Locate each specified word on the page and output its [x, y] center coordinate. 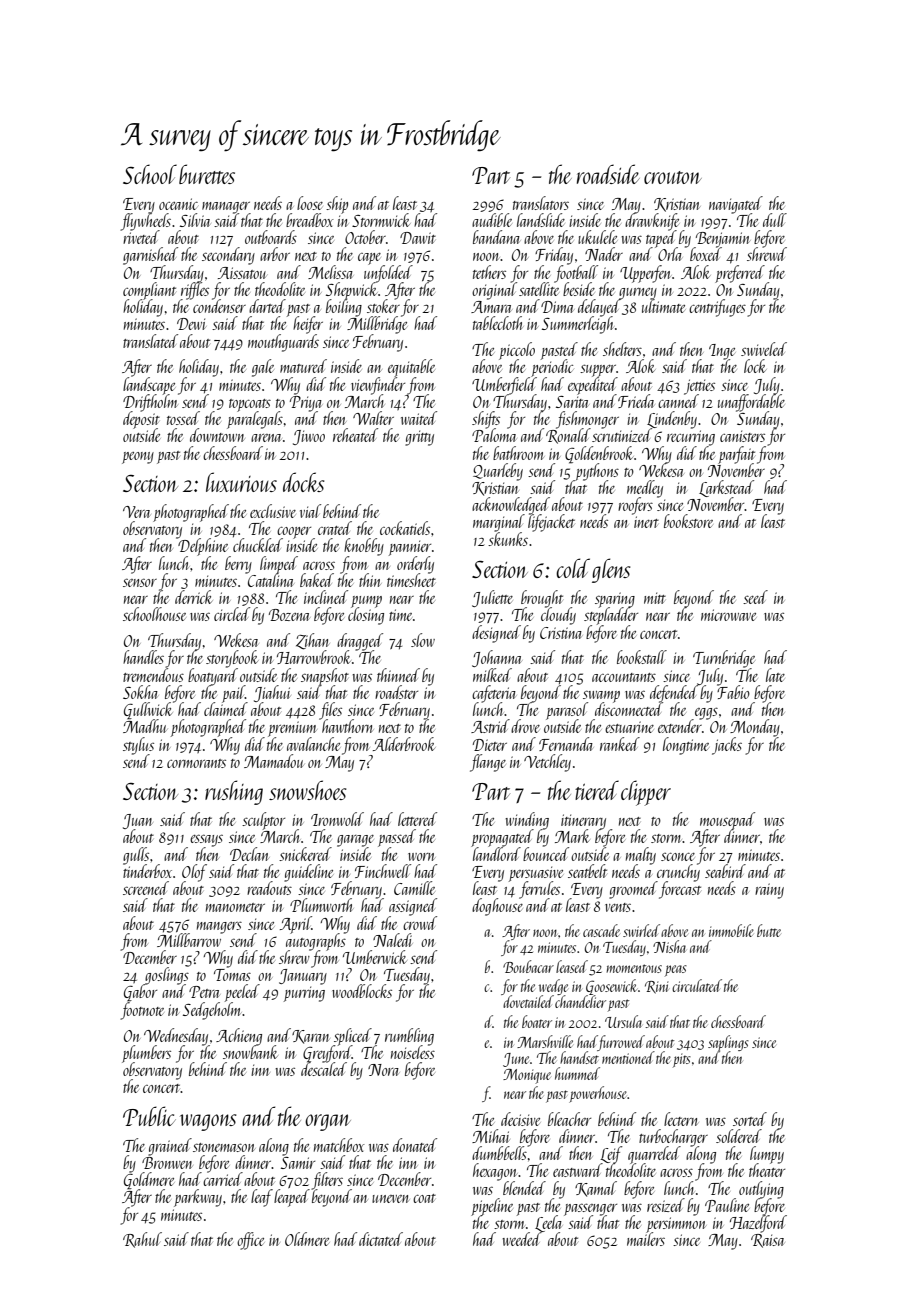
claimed [225, 709]
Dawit [418, 238]
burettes [207, 174]
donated [415, 1145]
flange [488, 763]
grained [170, 1147]
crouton [673, 177]
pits [682, 1060]
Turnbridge [724, 659]
